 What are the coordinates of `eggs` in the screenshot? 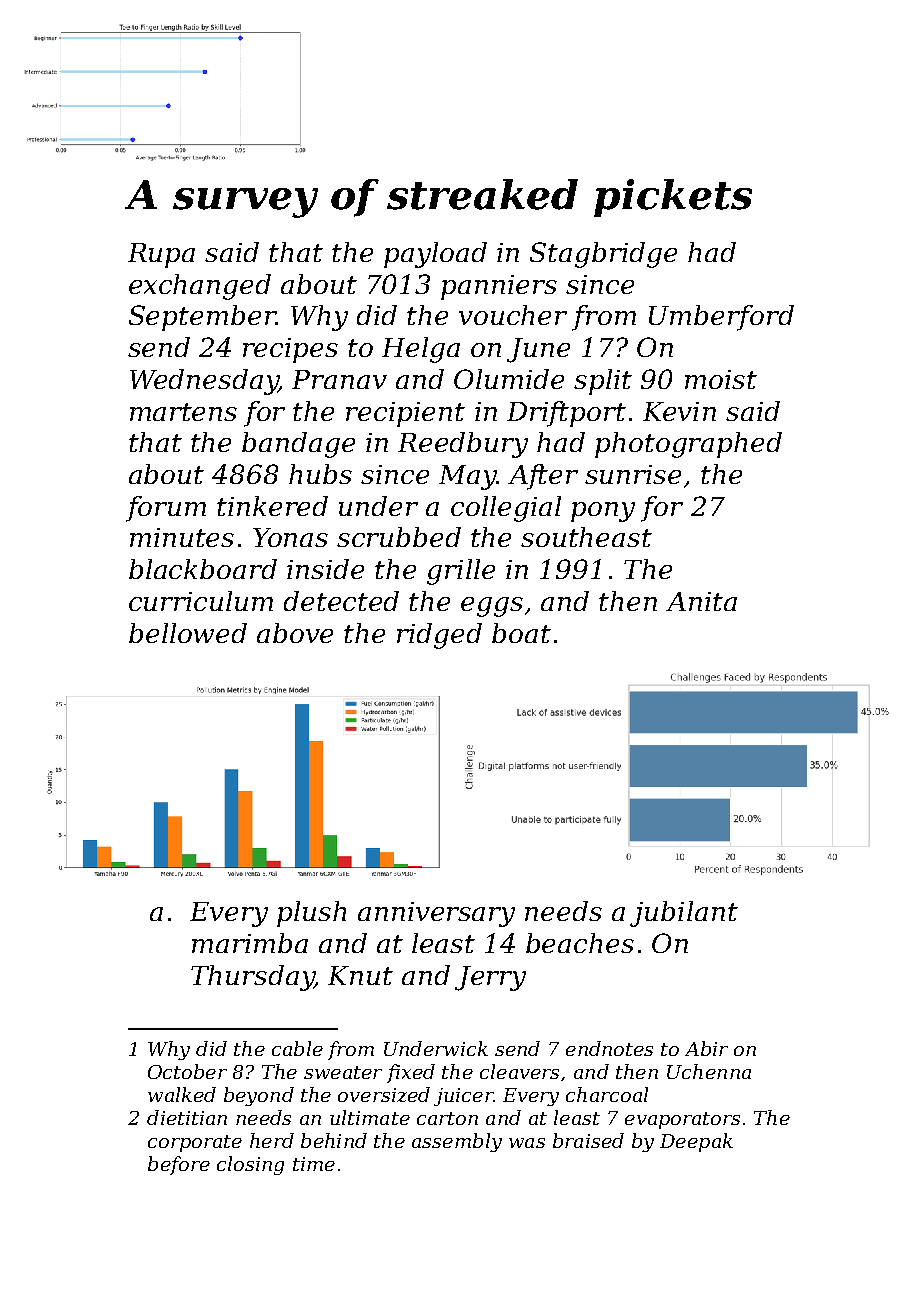 It's located at (492, 607).
